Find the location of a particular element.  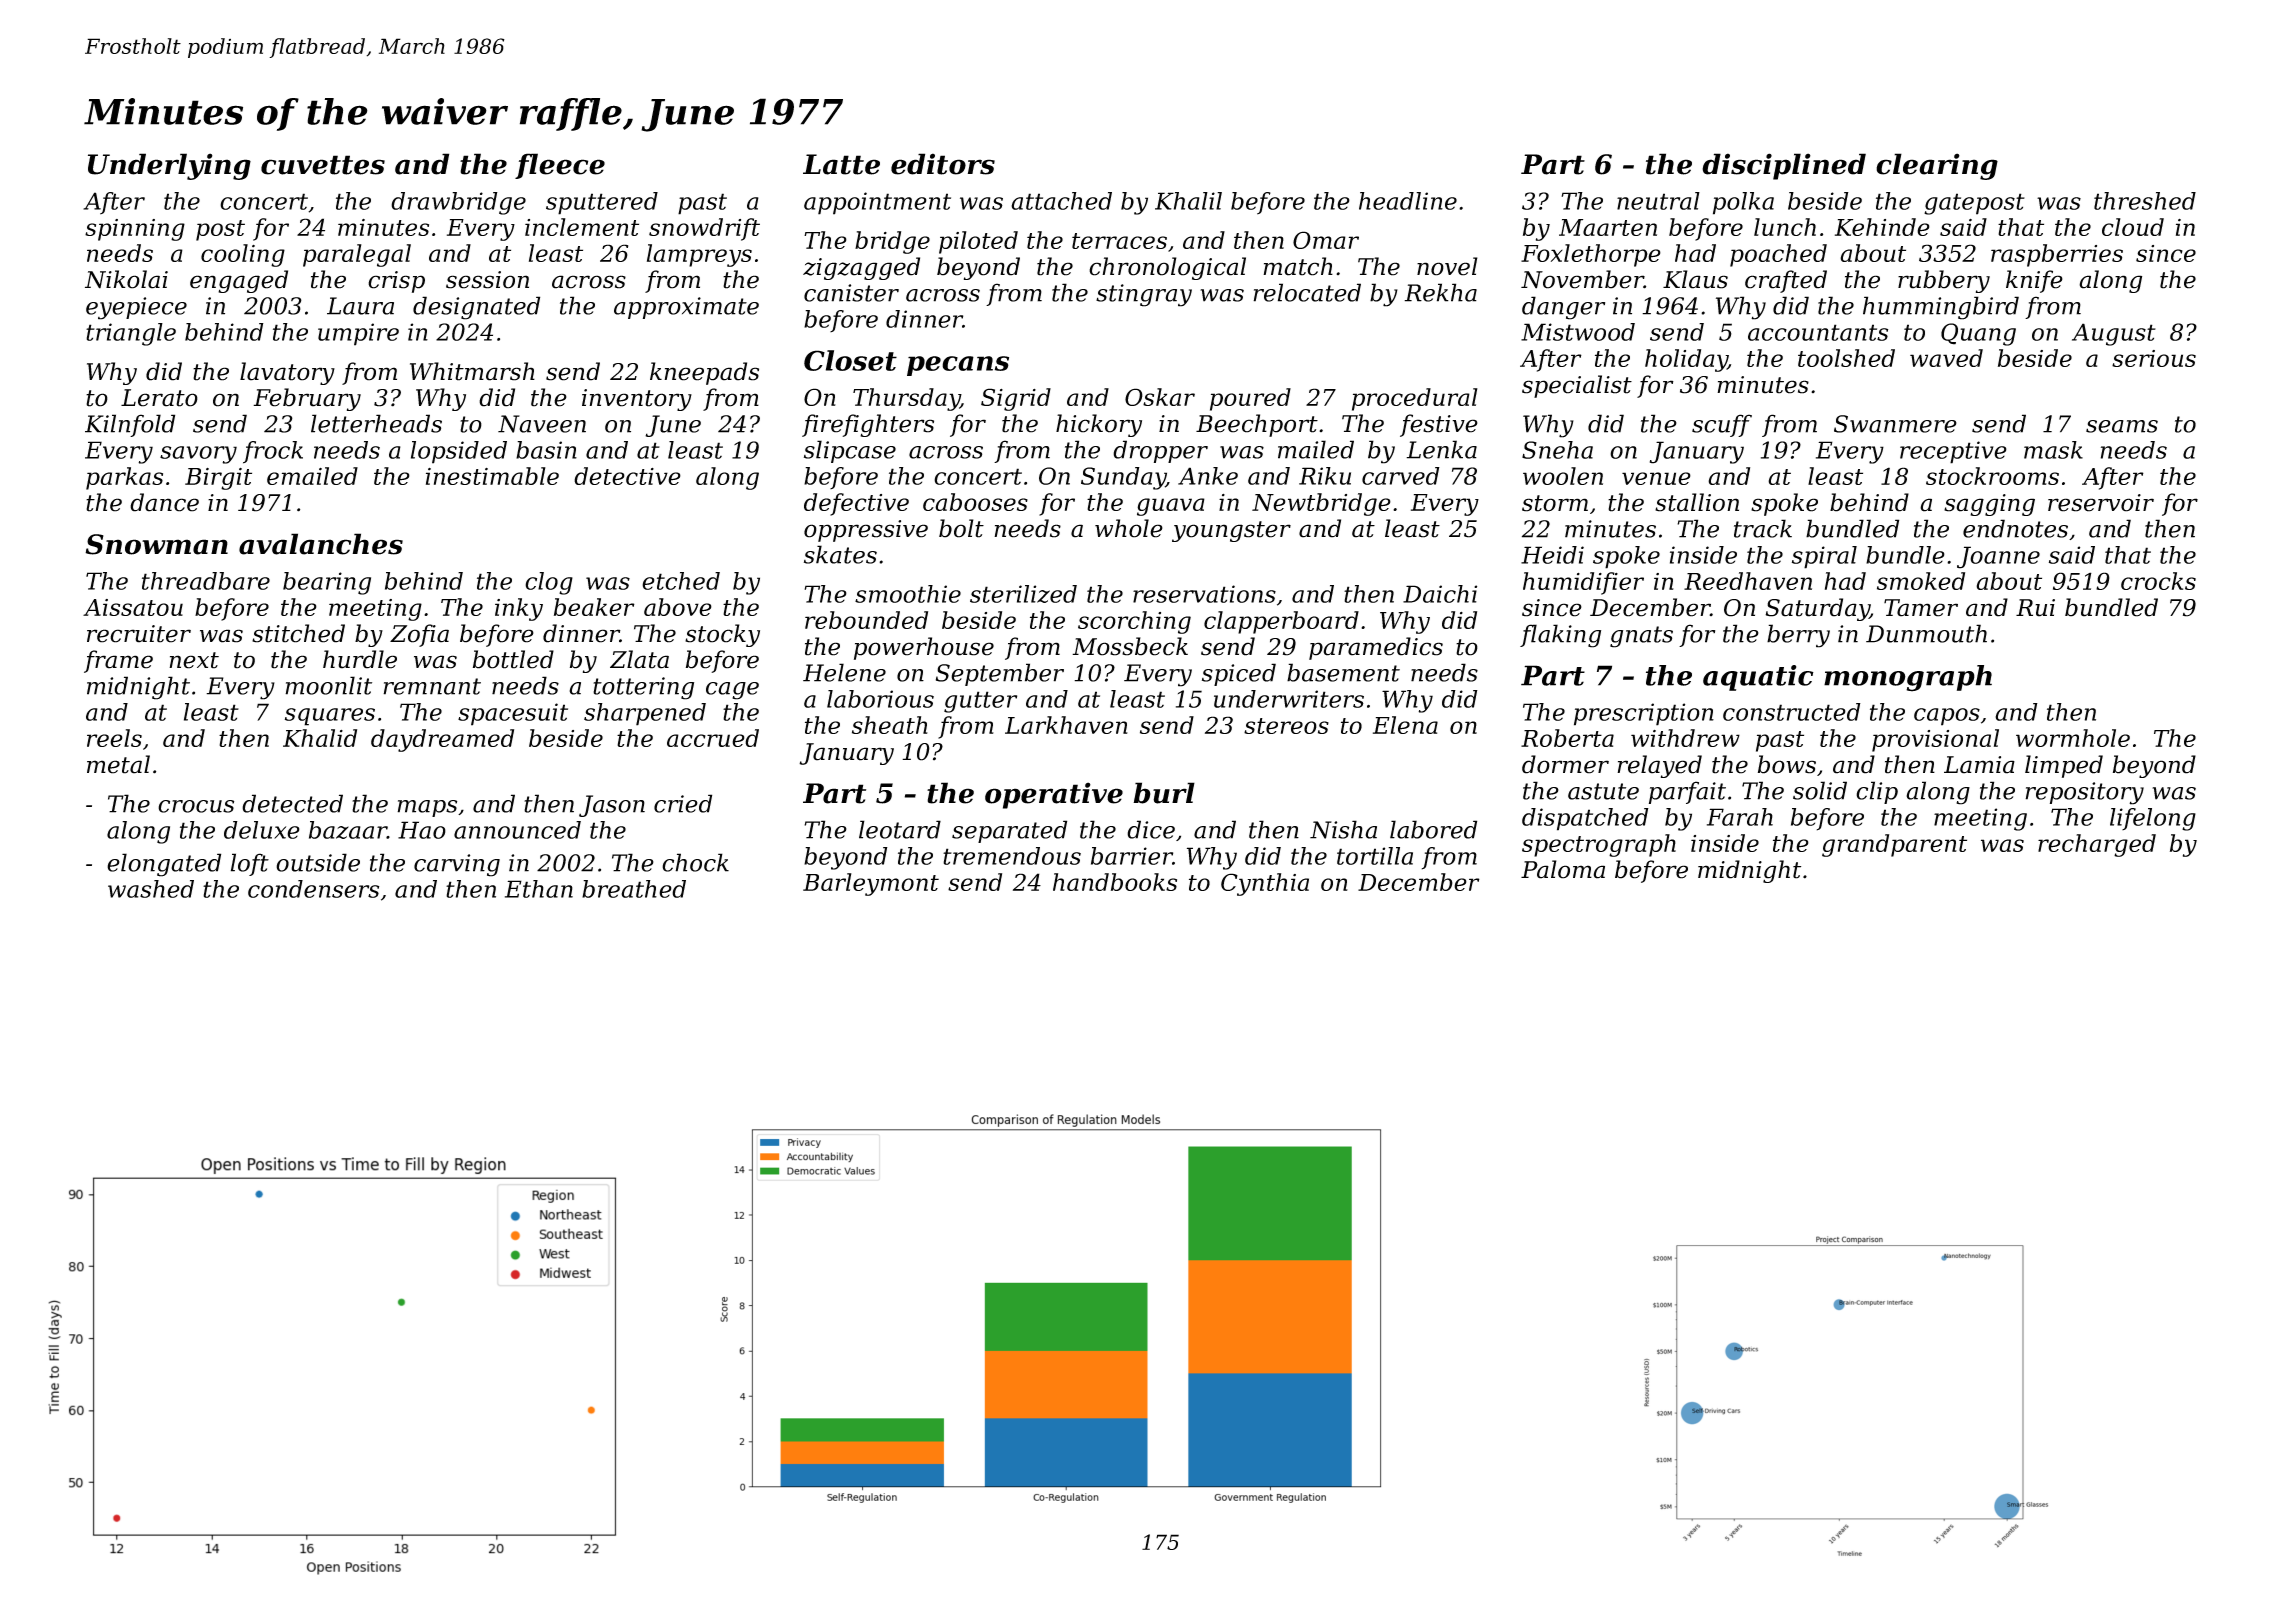

editors is located at coordinates (943, 164).
